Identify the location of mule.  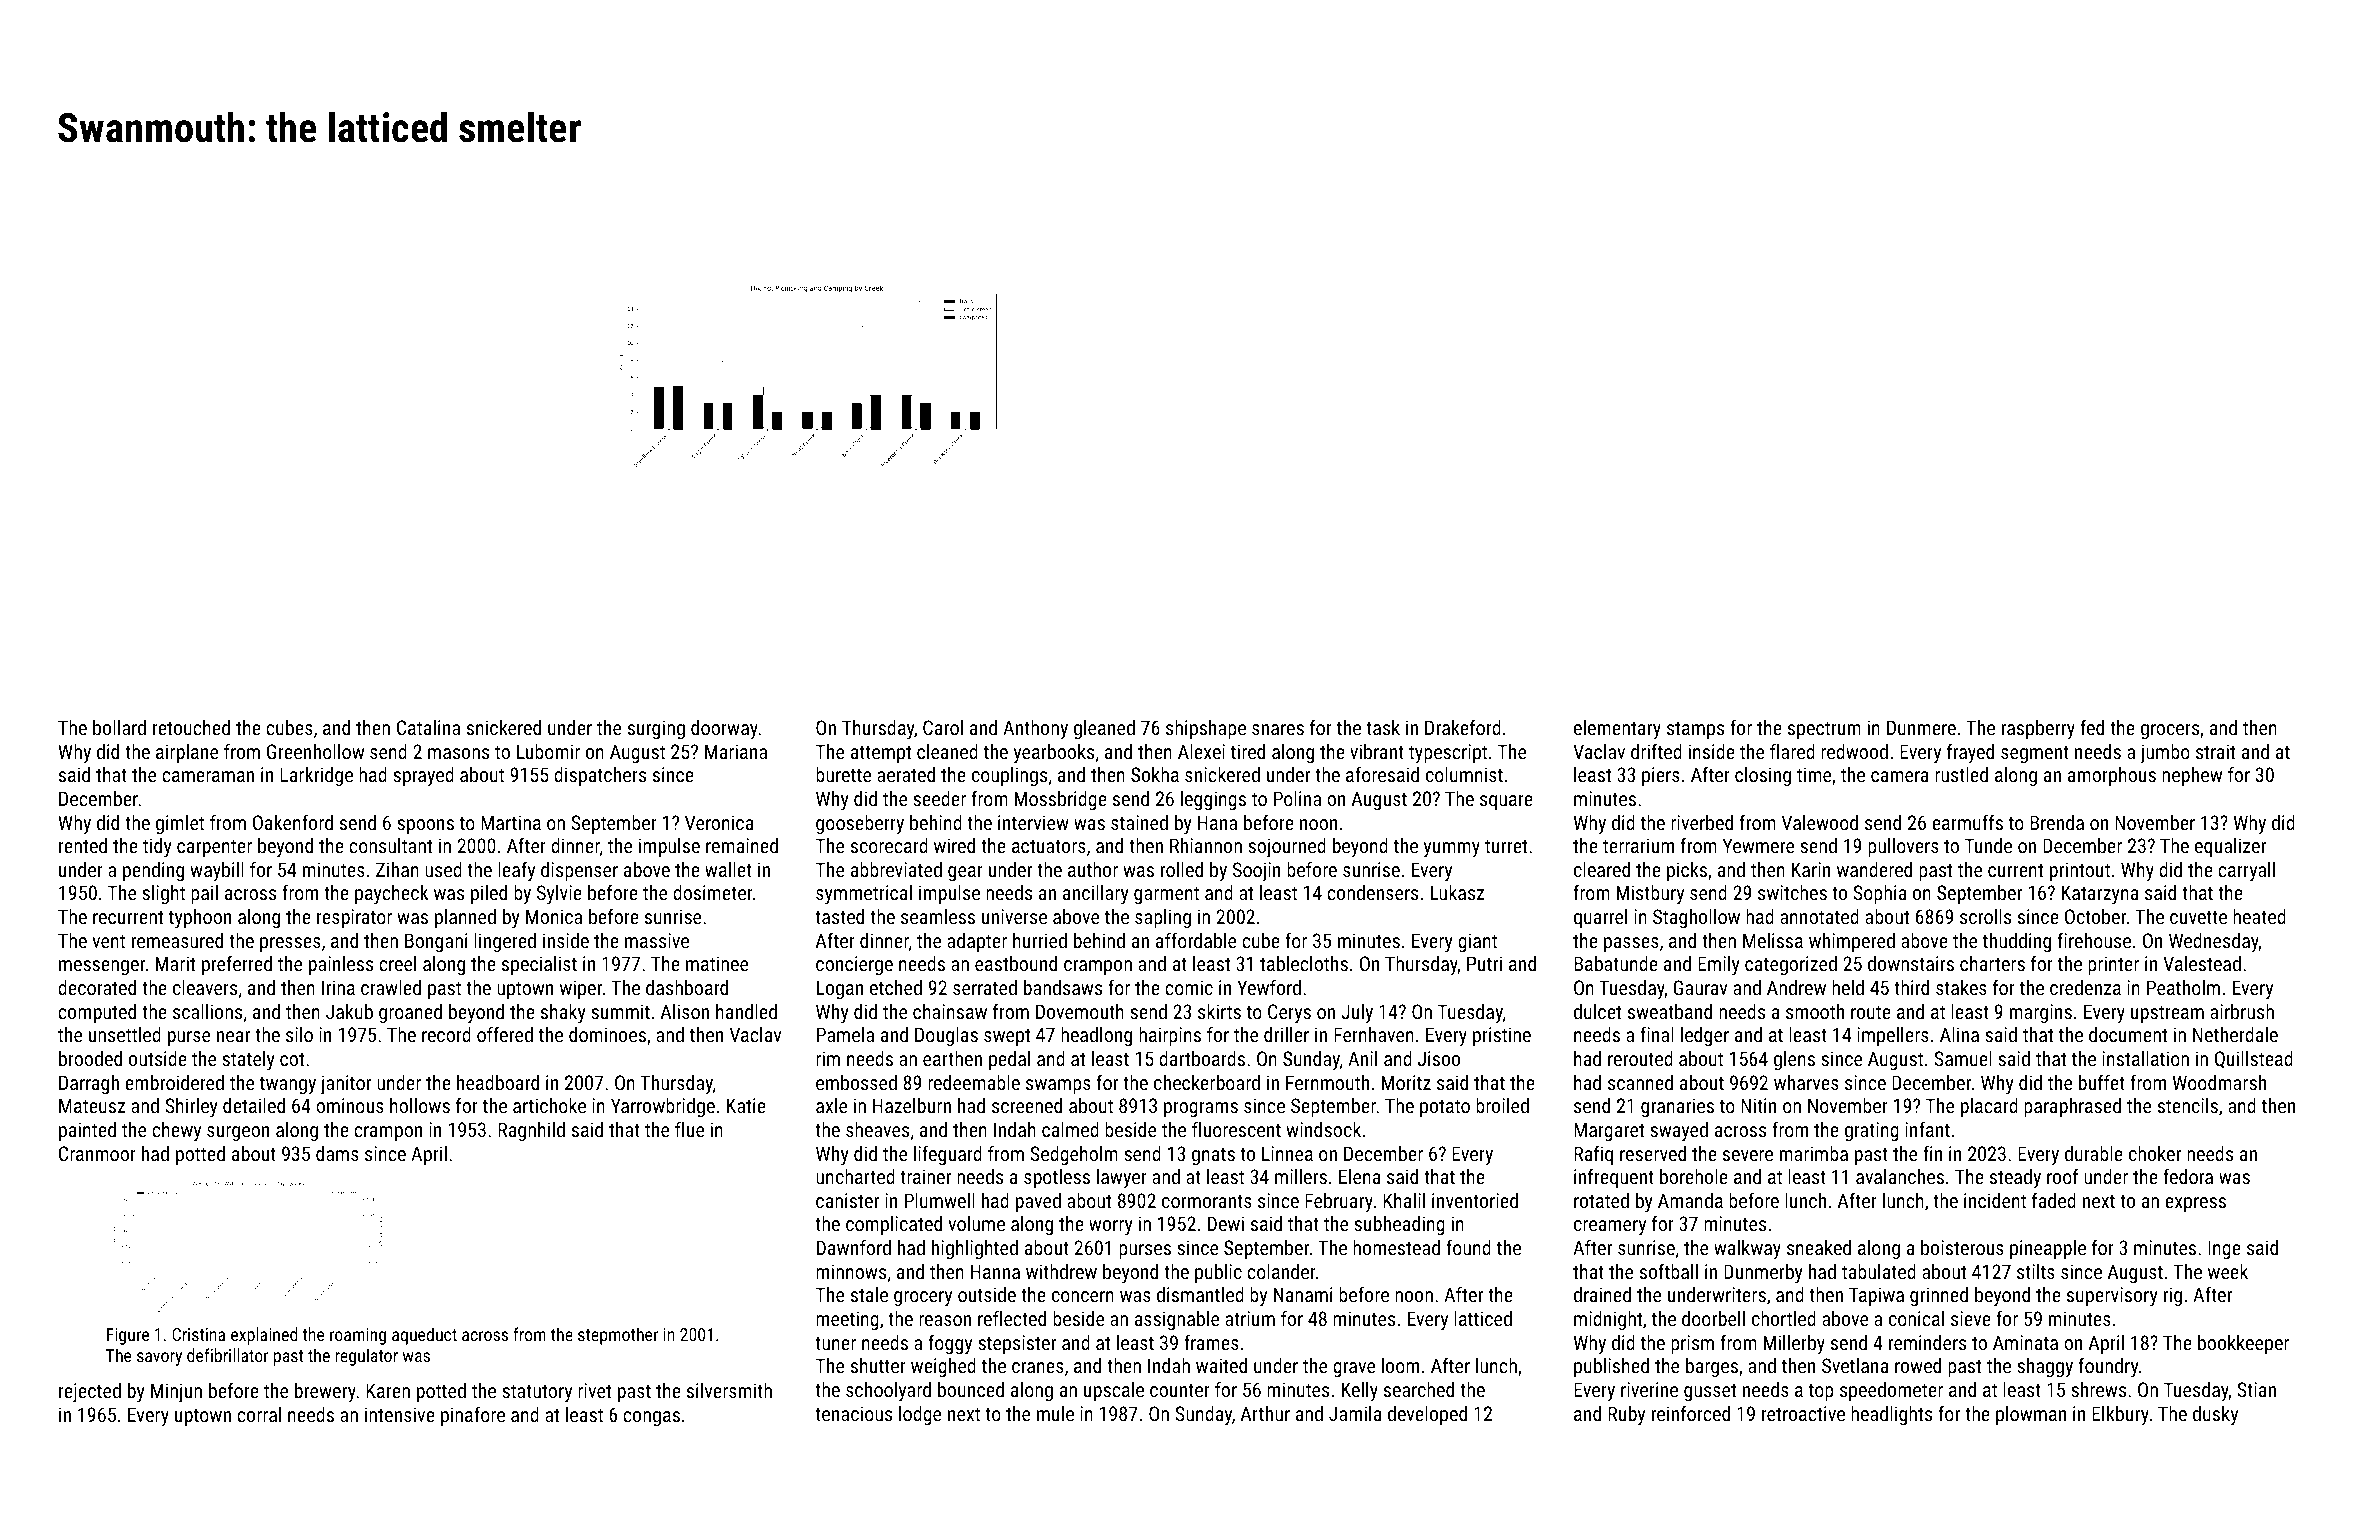
(1055, 1413).
